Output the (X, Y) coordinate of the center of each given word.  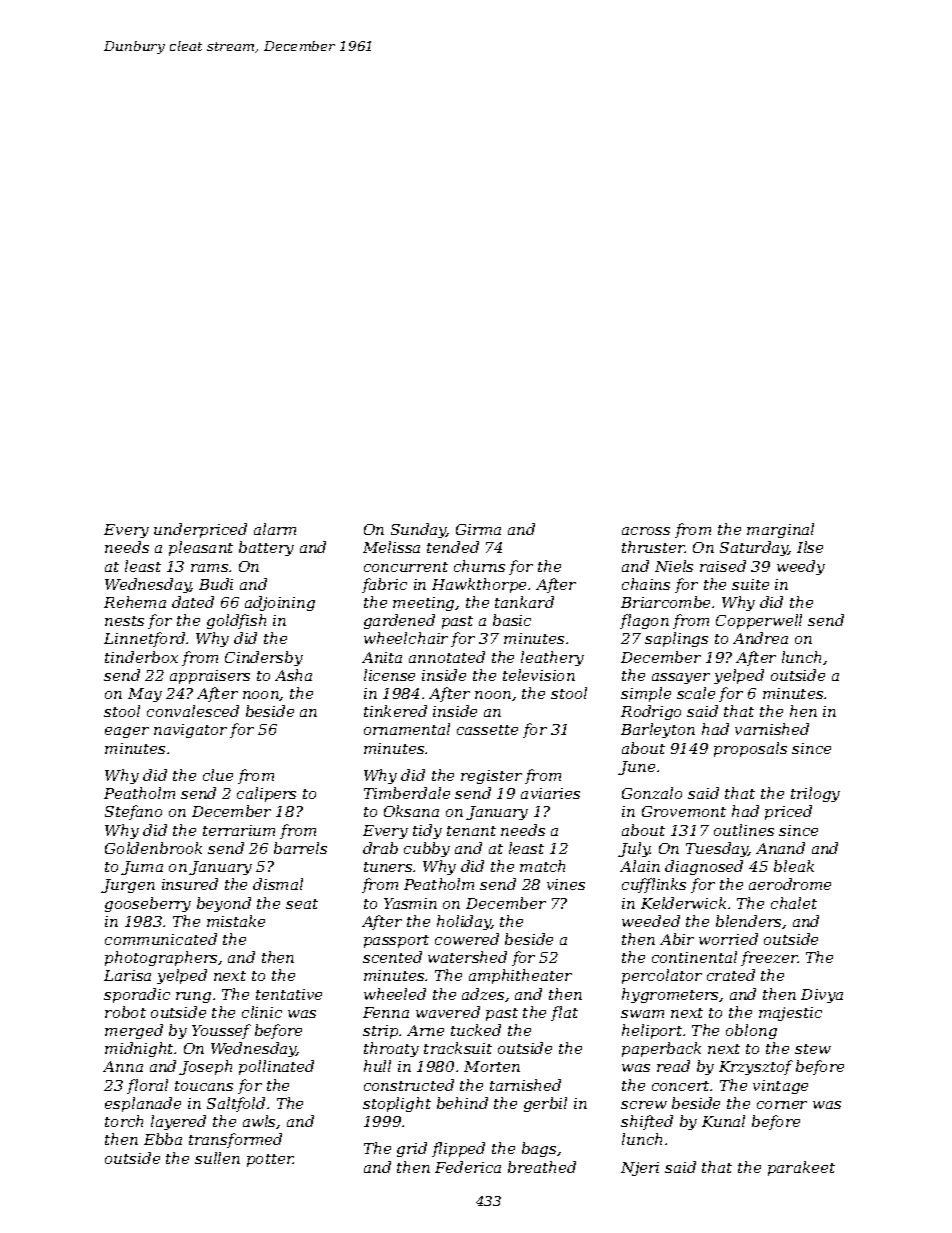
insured (190, 884)
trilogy (815, 794)
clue (218, 775)
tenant (471, 831)
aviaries (550, 793)
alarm (275, 529)
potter (270, 1160)
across (646, 531)
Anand (780, 848)
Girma (478, 529)
